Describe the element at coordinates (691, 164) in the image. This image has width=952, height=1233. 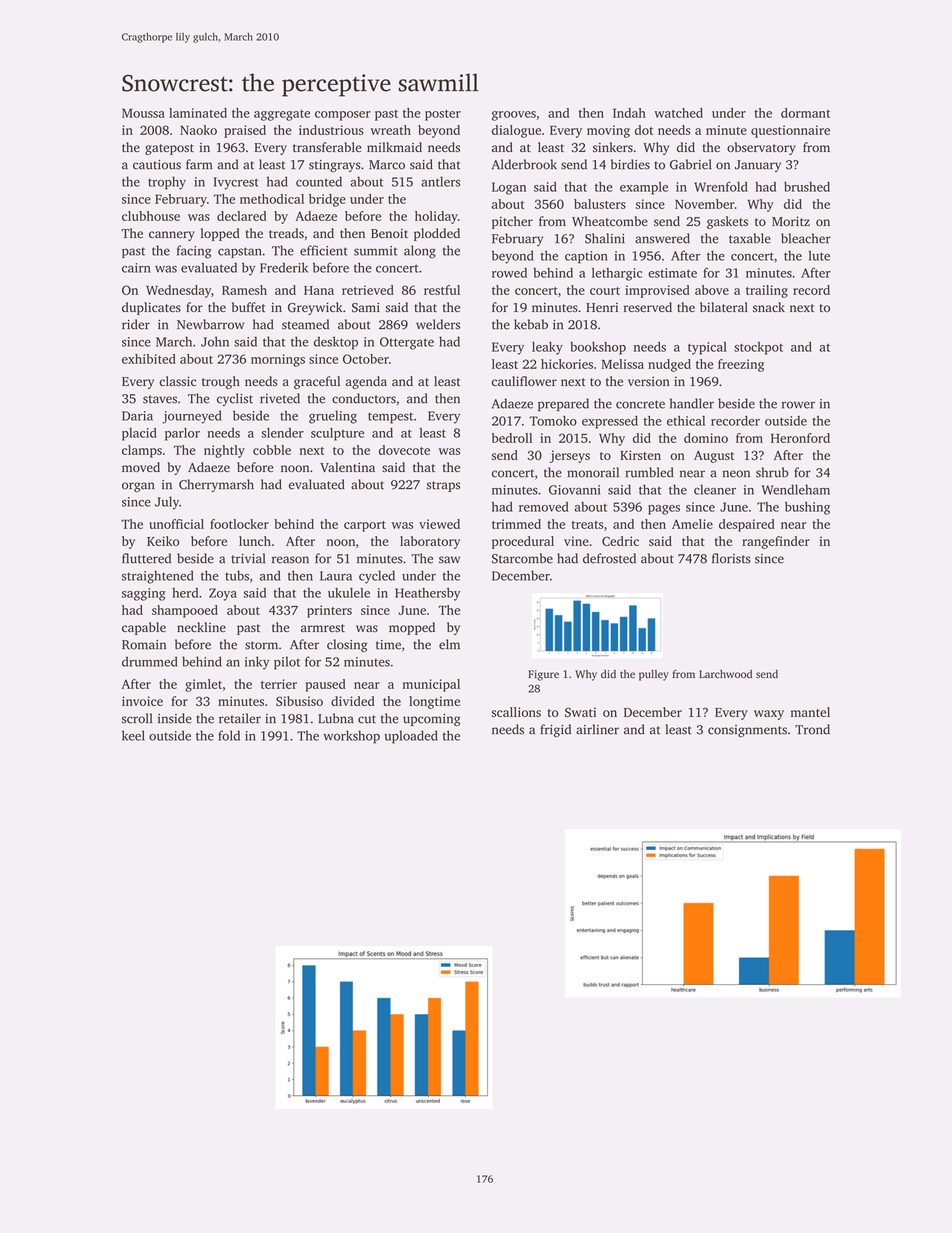
I see `Gabriel` at that location.
